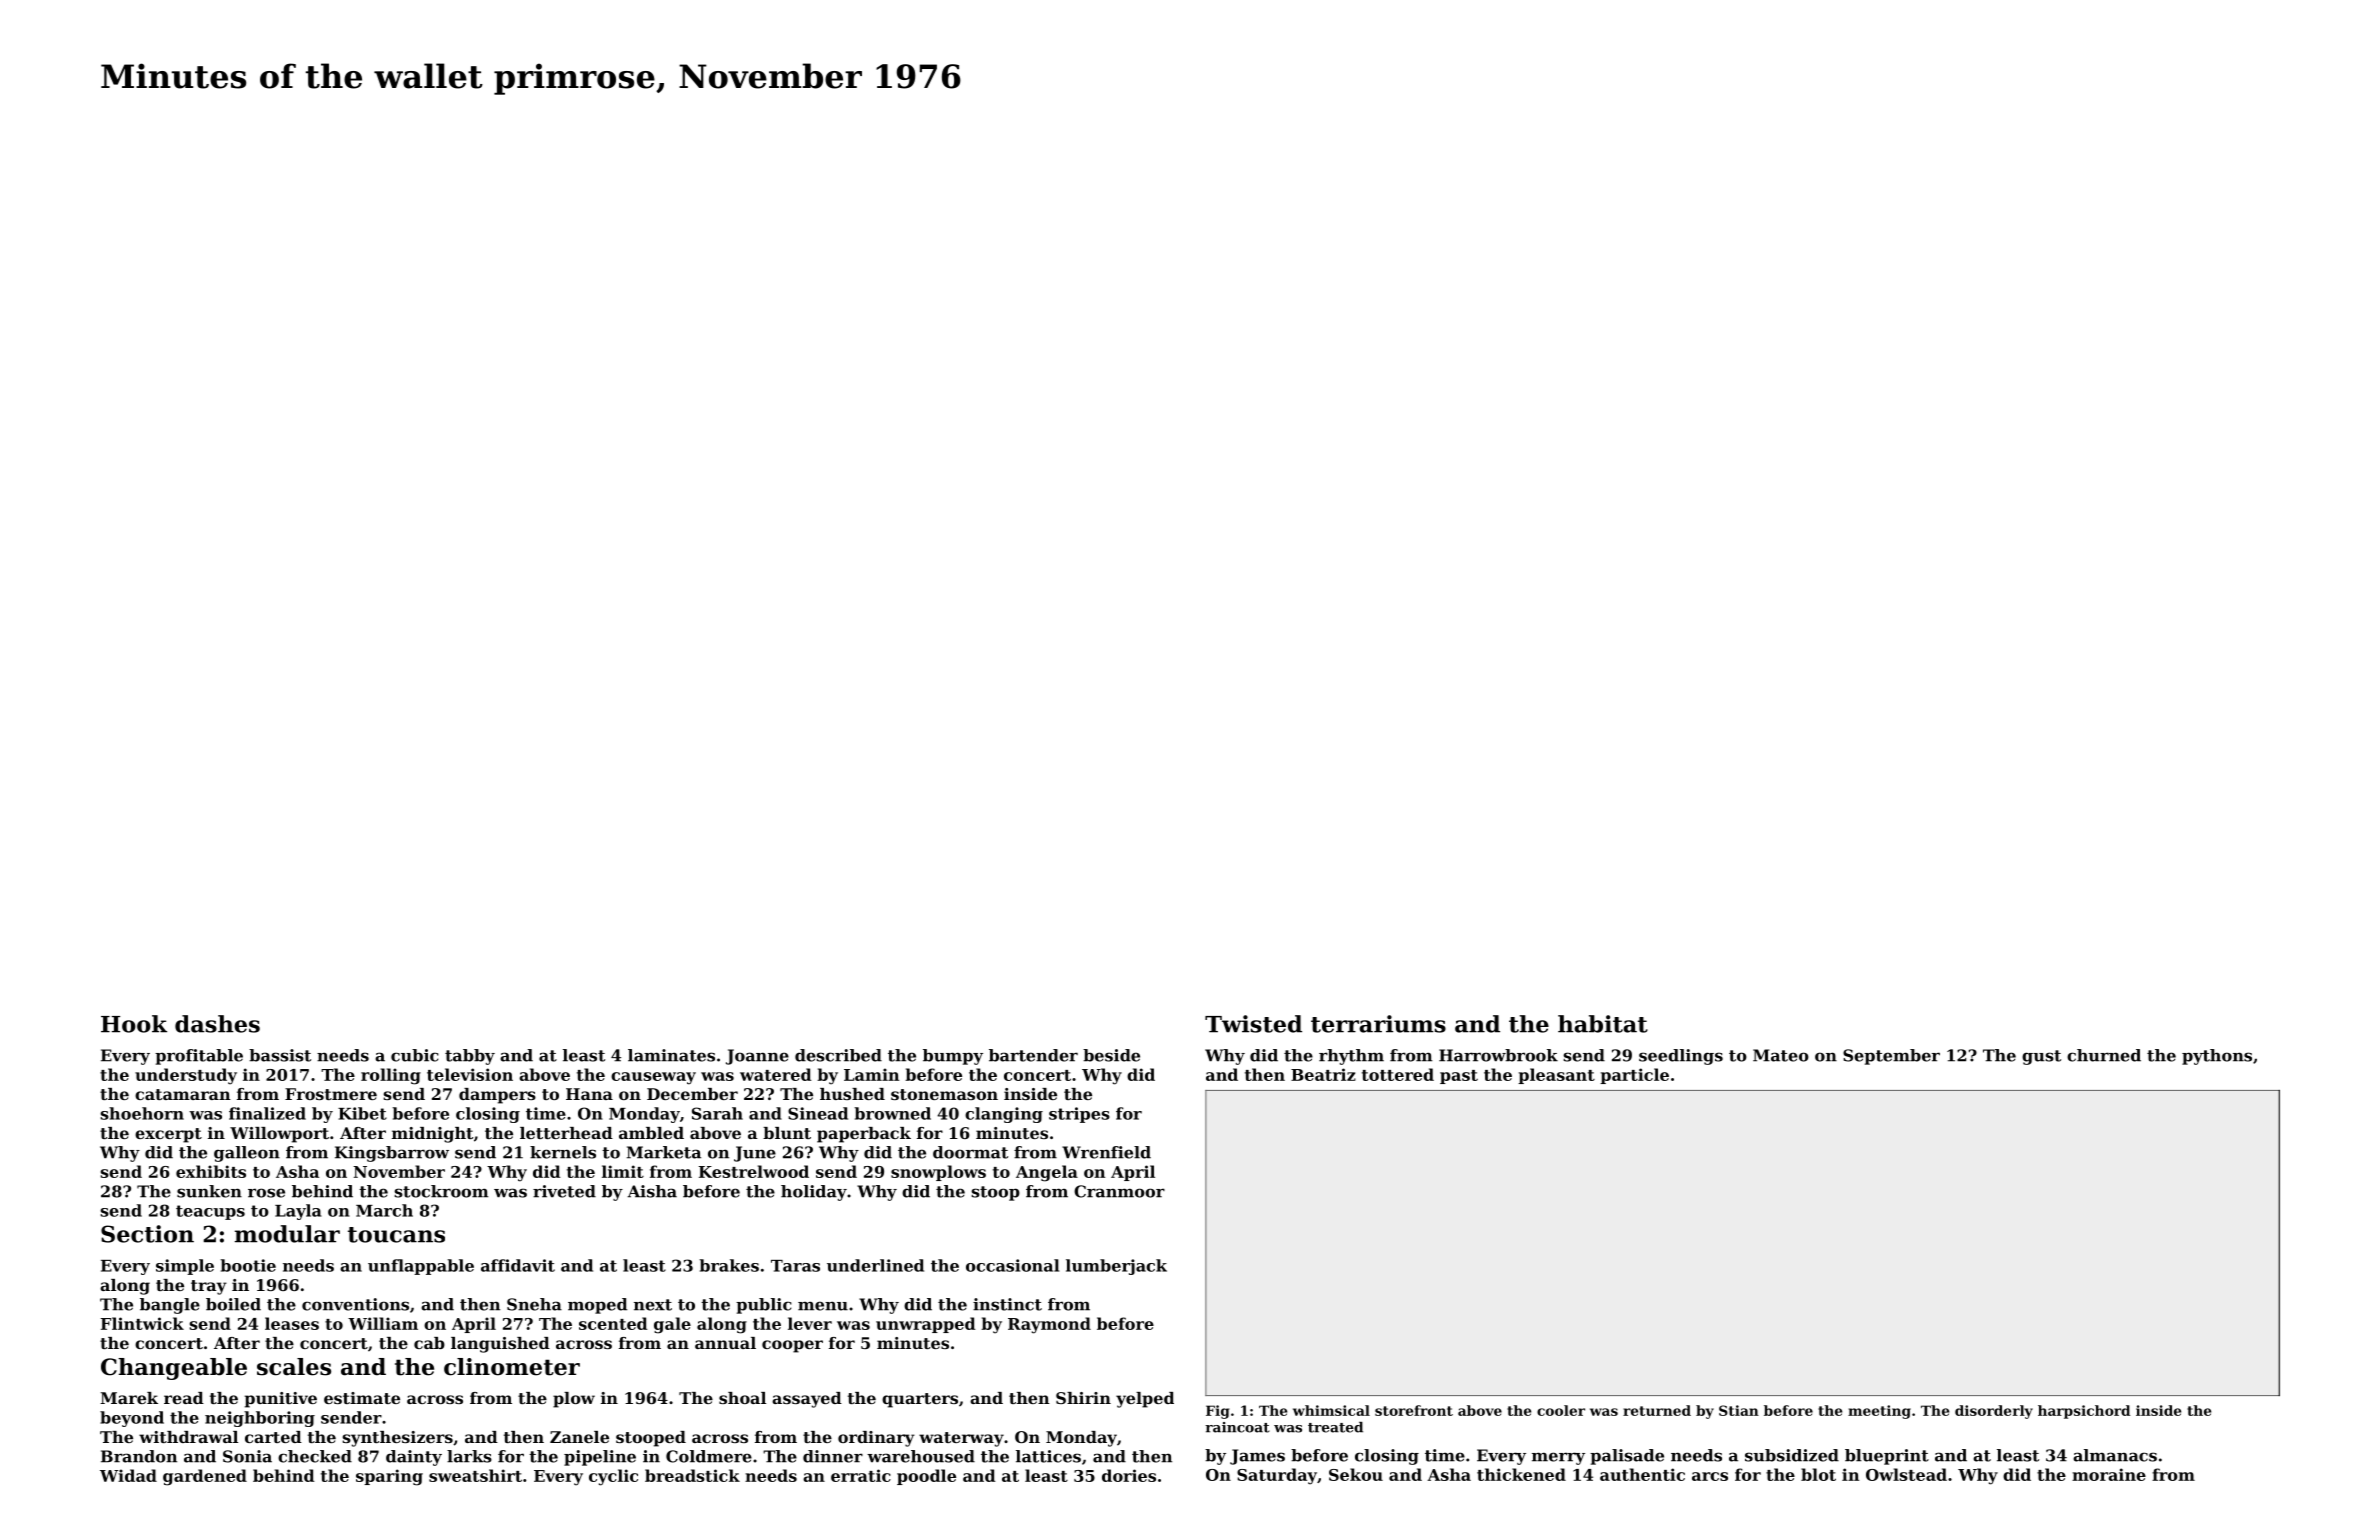 The width and height of the page is (2380, 1540). What do you see at coordinates (792, 1346) in the page?
I see `cooper` at bounding box center [792, 1346].
